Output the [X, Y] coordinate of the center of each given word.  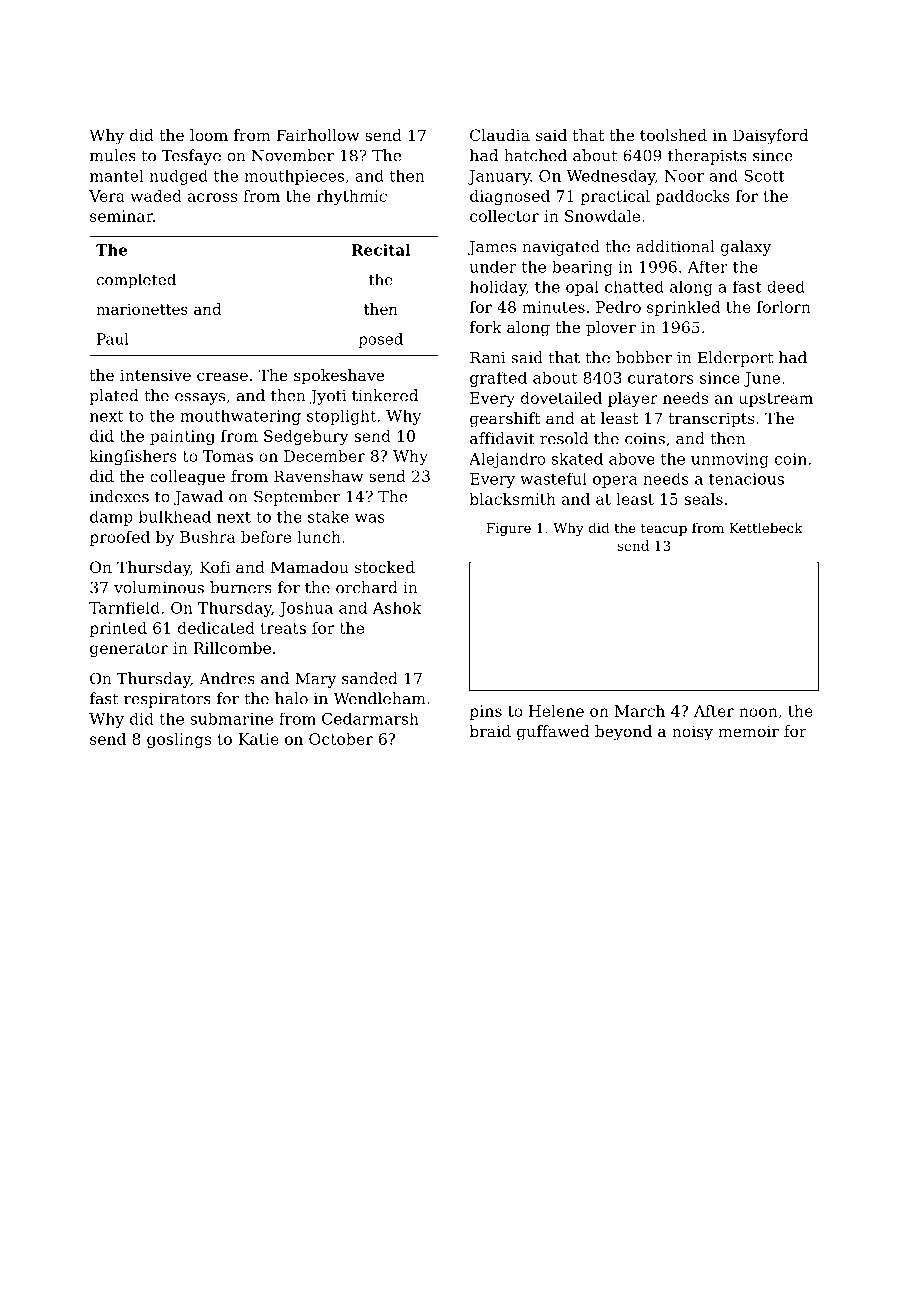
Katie [258, 739]
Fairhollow [318, 135]
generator [129, 650]
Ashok [397, 607]
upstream [776, 400]
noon [758, 712]
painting [182, 437]
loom [209, 135]
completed [136, 281]
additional [675, 246]
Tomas [228, 456]
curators [661, 378]
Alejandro [507, 460]
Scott [764, 176]
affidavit [502, 438]
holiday [498, 288]
